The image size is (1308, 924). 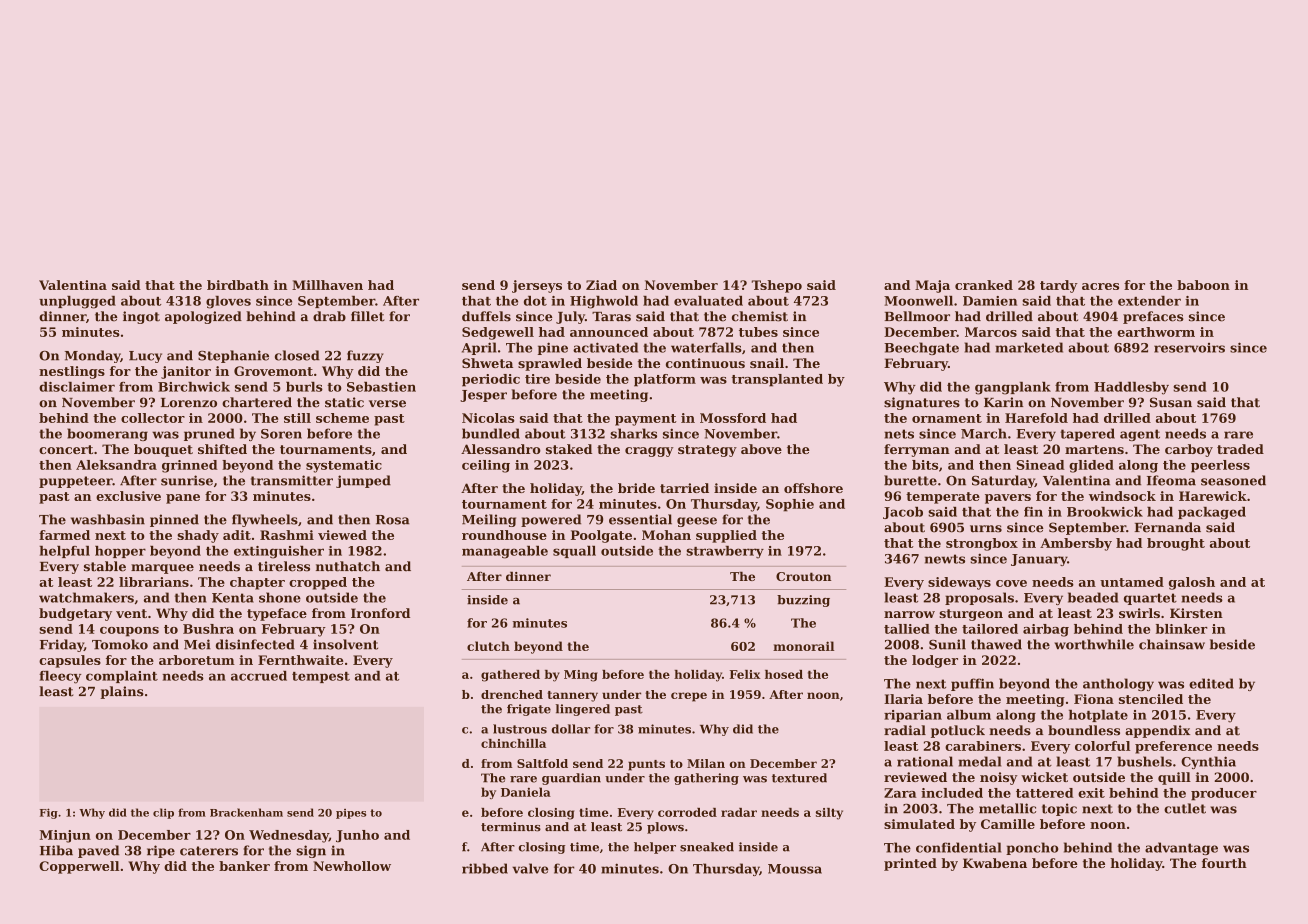 I want to click on buzzing, so click(x=803, y=601).
